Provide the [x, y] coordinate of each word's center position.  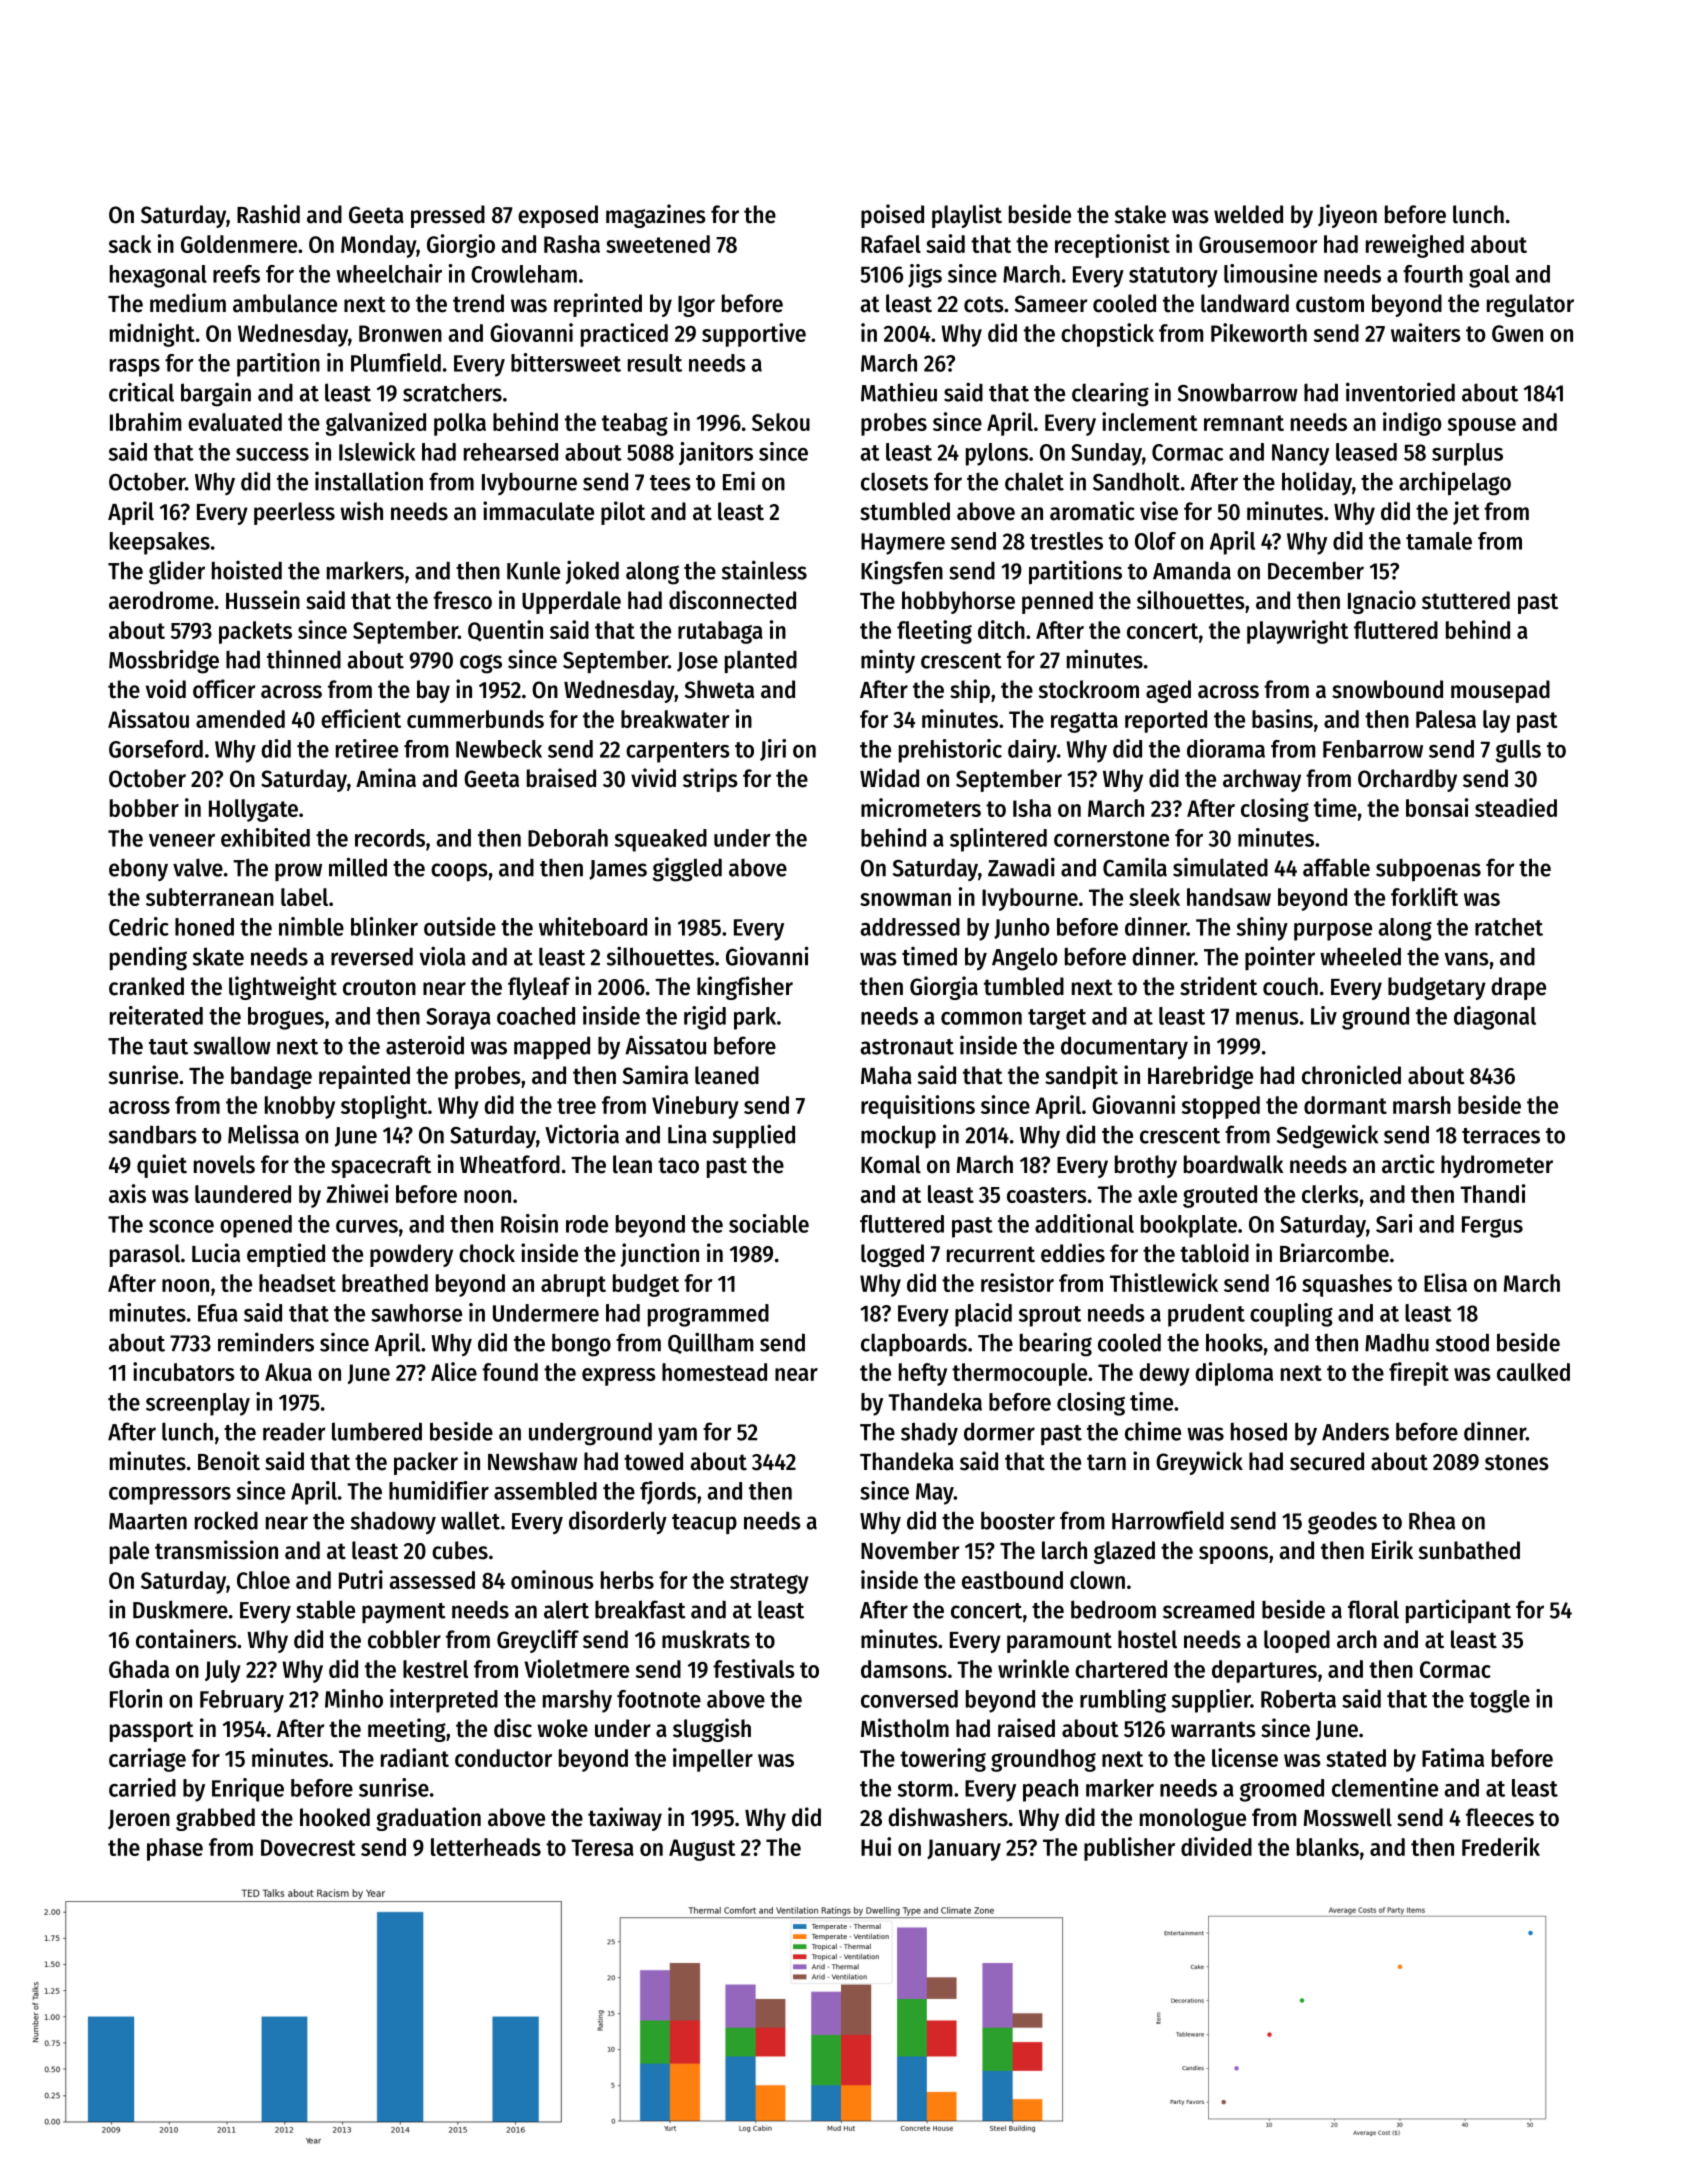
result [655, 363]
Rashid [268, 214]
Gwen [1517, 333]
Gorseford [156, 749]
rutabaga [720, 632]
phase [175, 1849]
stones [1517, 1462]
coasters [1047, 1195]
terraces [1501, 1136]
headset [297, 1283]
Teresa [602, 1847]
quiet [162, 1166]
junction [660, 1255]
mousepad [1500, 691]
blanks [1328, 1847]
